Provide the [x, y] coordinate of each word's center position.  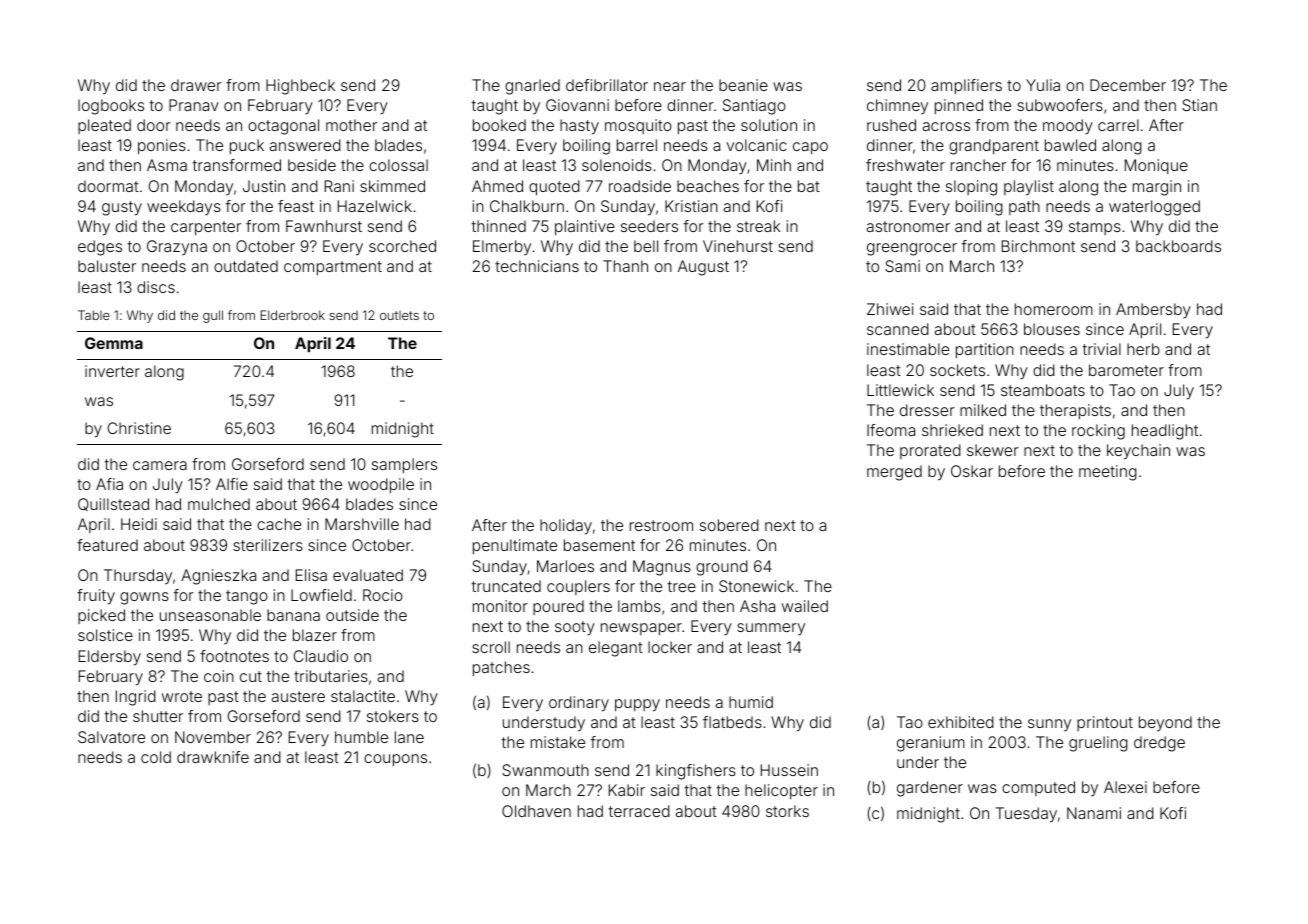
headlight [1165, 432]
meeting [1108, 473]
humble [361, 737]
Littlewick [900, 390]
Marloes [565, 566]
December [1128, 85]
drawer [196, 85]
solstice [105, 635]
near [670, 86]
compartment [333, 268]
